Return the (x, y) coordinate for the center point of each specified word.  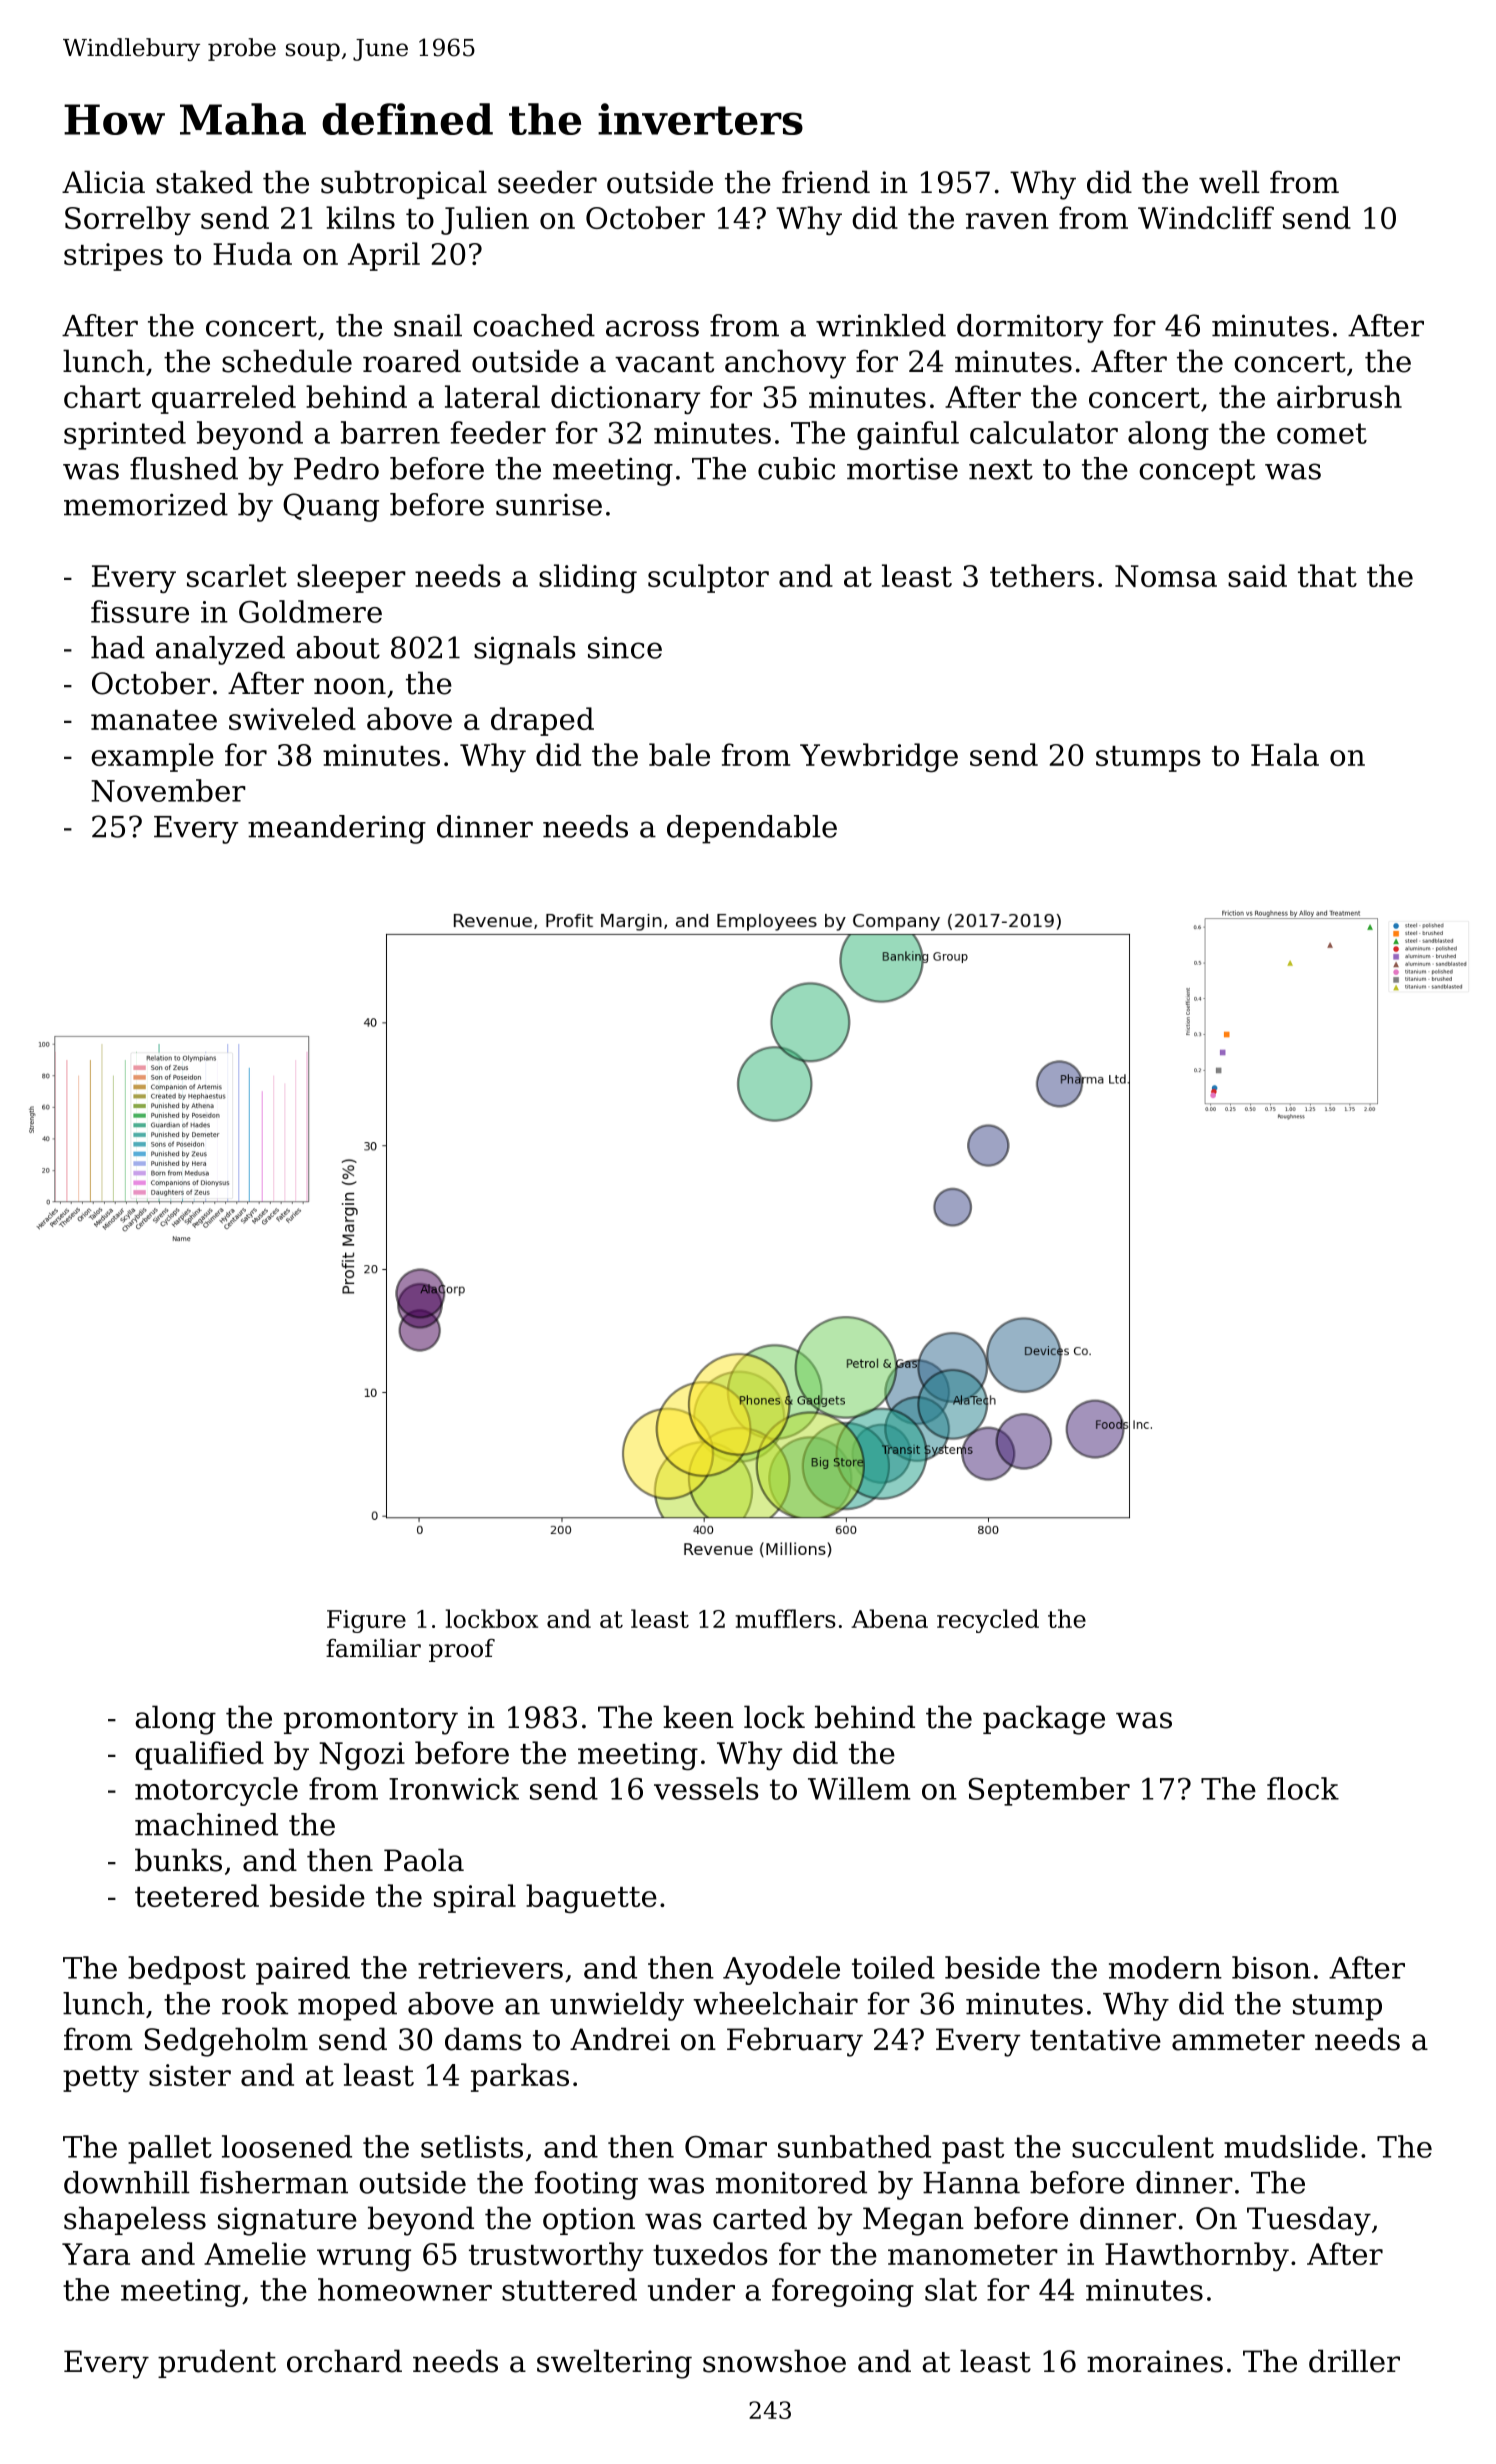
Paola (424, 1860)
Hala (1285, 754)
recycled (988, 1621)
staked (204, 182)
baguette (591, 1899)
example (152, 757)
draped (542, 721)
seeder (547, 182)
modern (1165, 1967)
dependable (752, 829)
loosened (287, 2146)
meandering (337, 829)
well (1229, 182)
